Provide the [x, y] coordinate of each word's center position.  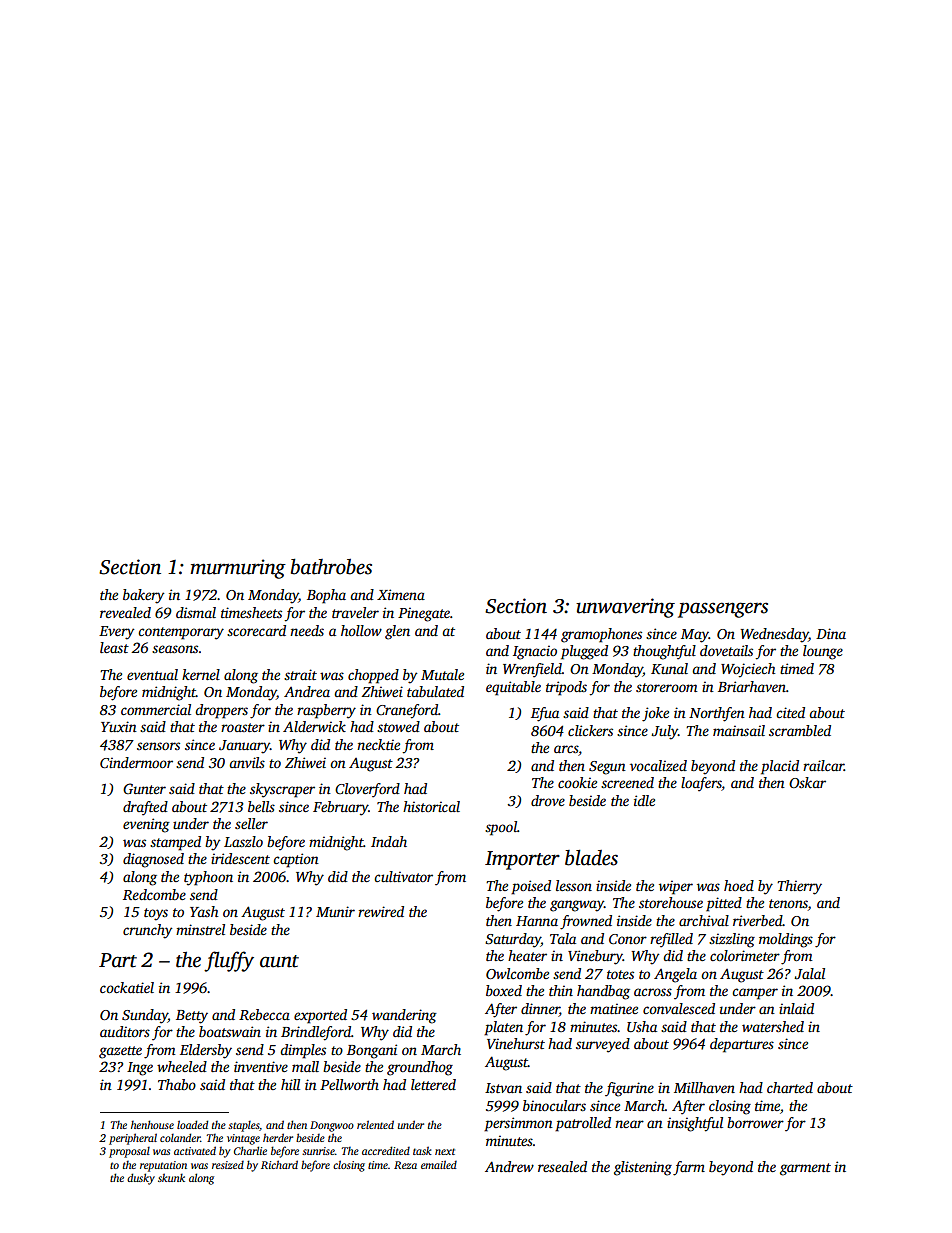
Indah [389, 841]
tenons [788, 905]
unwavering [625, 608]
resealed [562, 1166]
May [695, 636]
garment [805, 1169]
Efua [545, 714]
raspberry [326, 711]
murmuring [238, 569]
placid [780, 767]
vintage [243, 1139]
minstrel [200, 929]
